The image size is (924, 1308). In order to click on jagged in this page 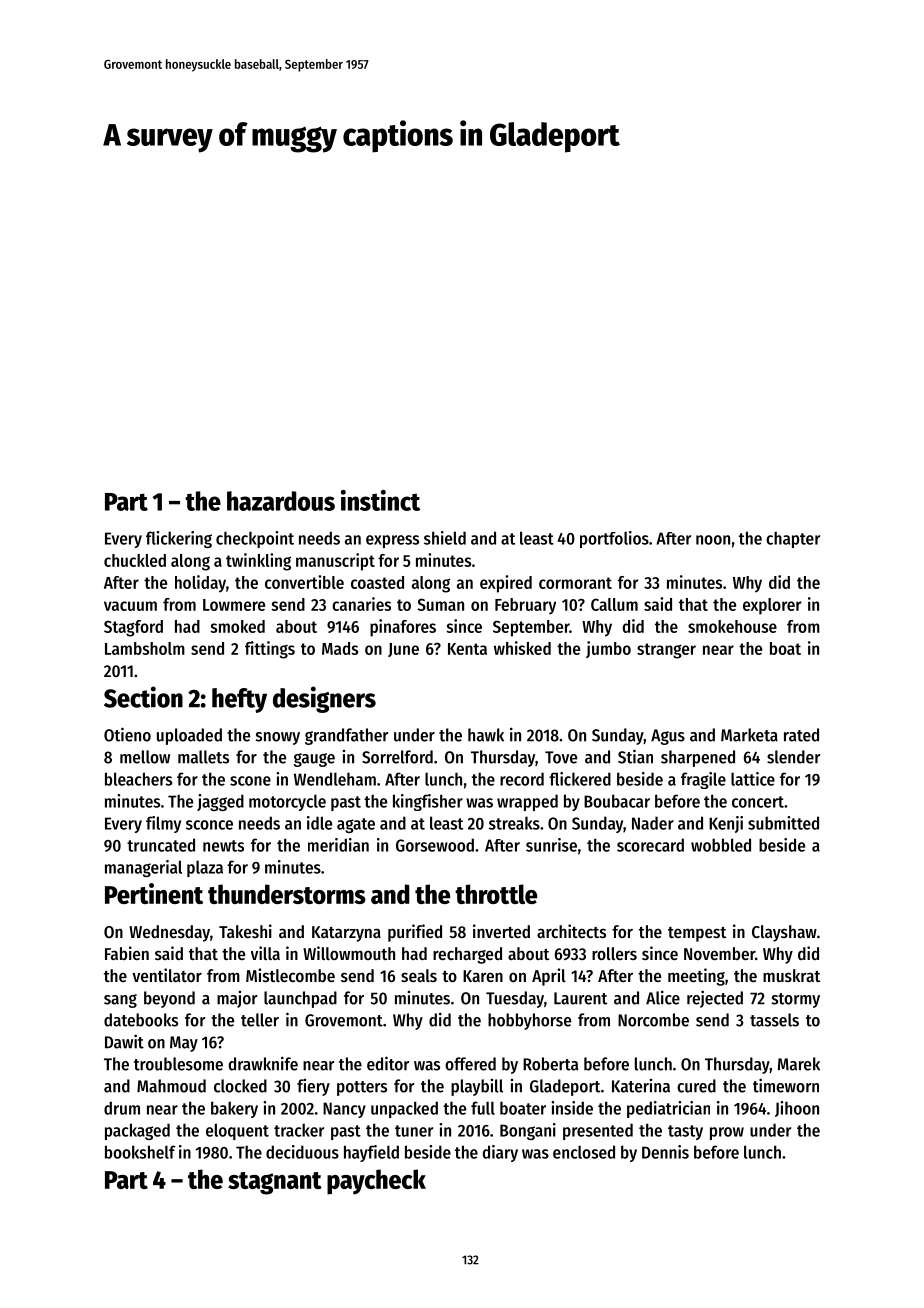, I will do `click(220, 802)`.
